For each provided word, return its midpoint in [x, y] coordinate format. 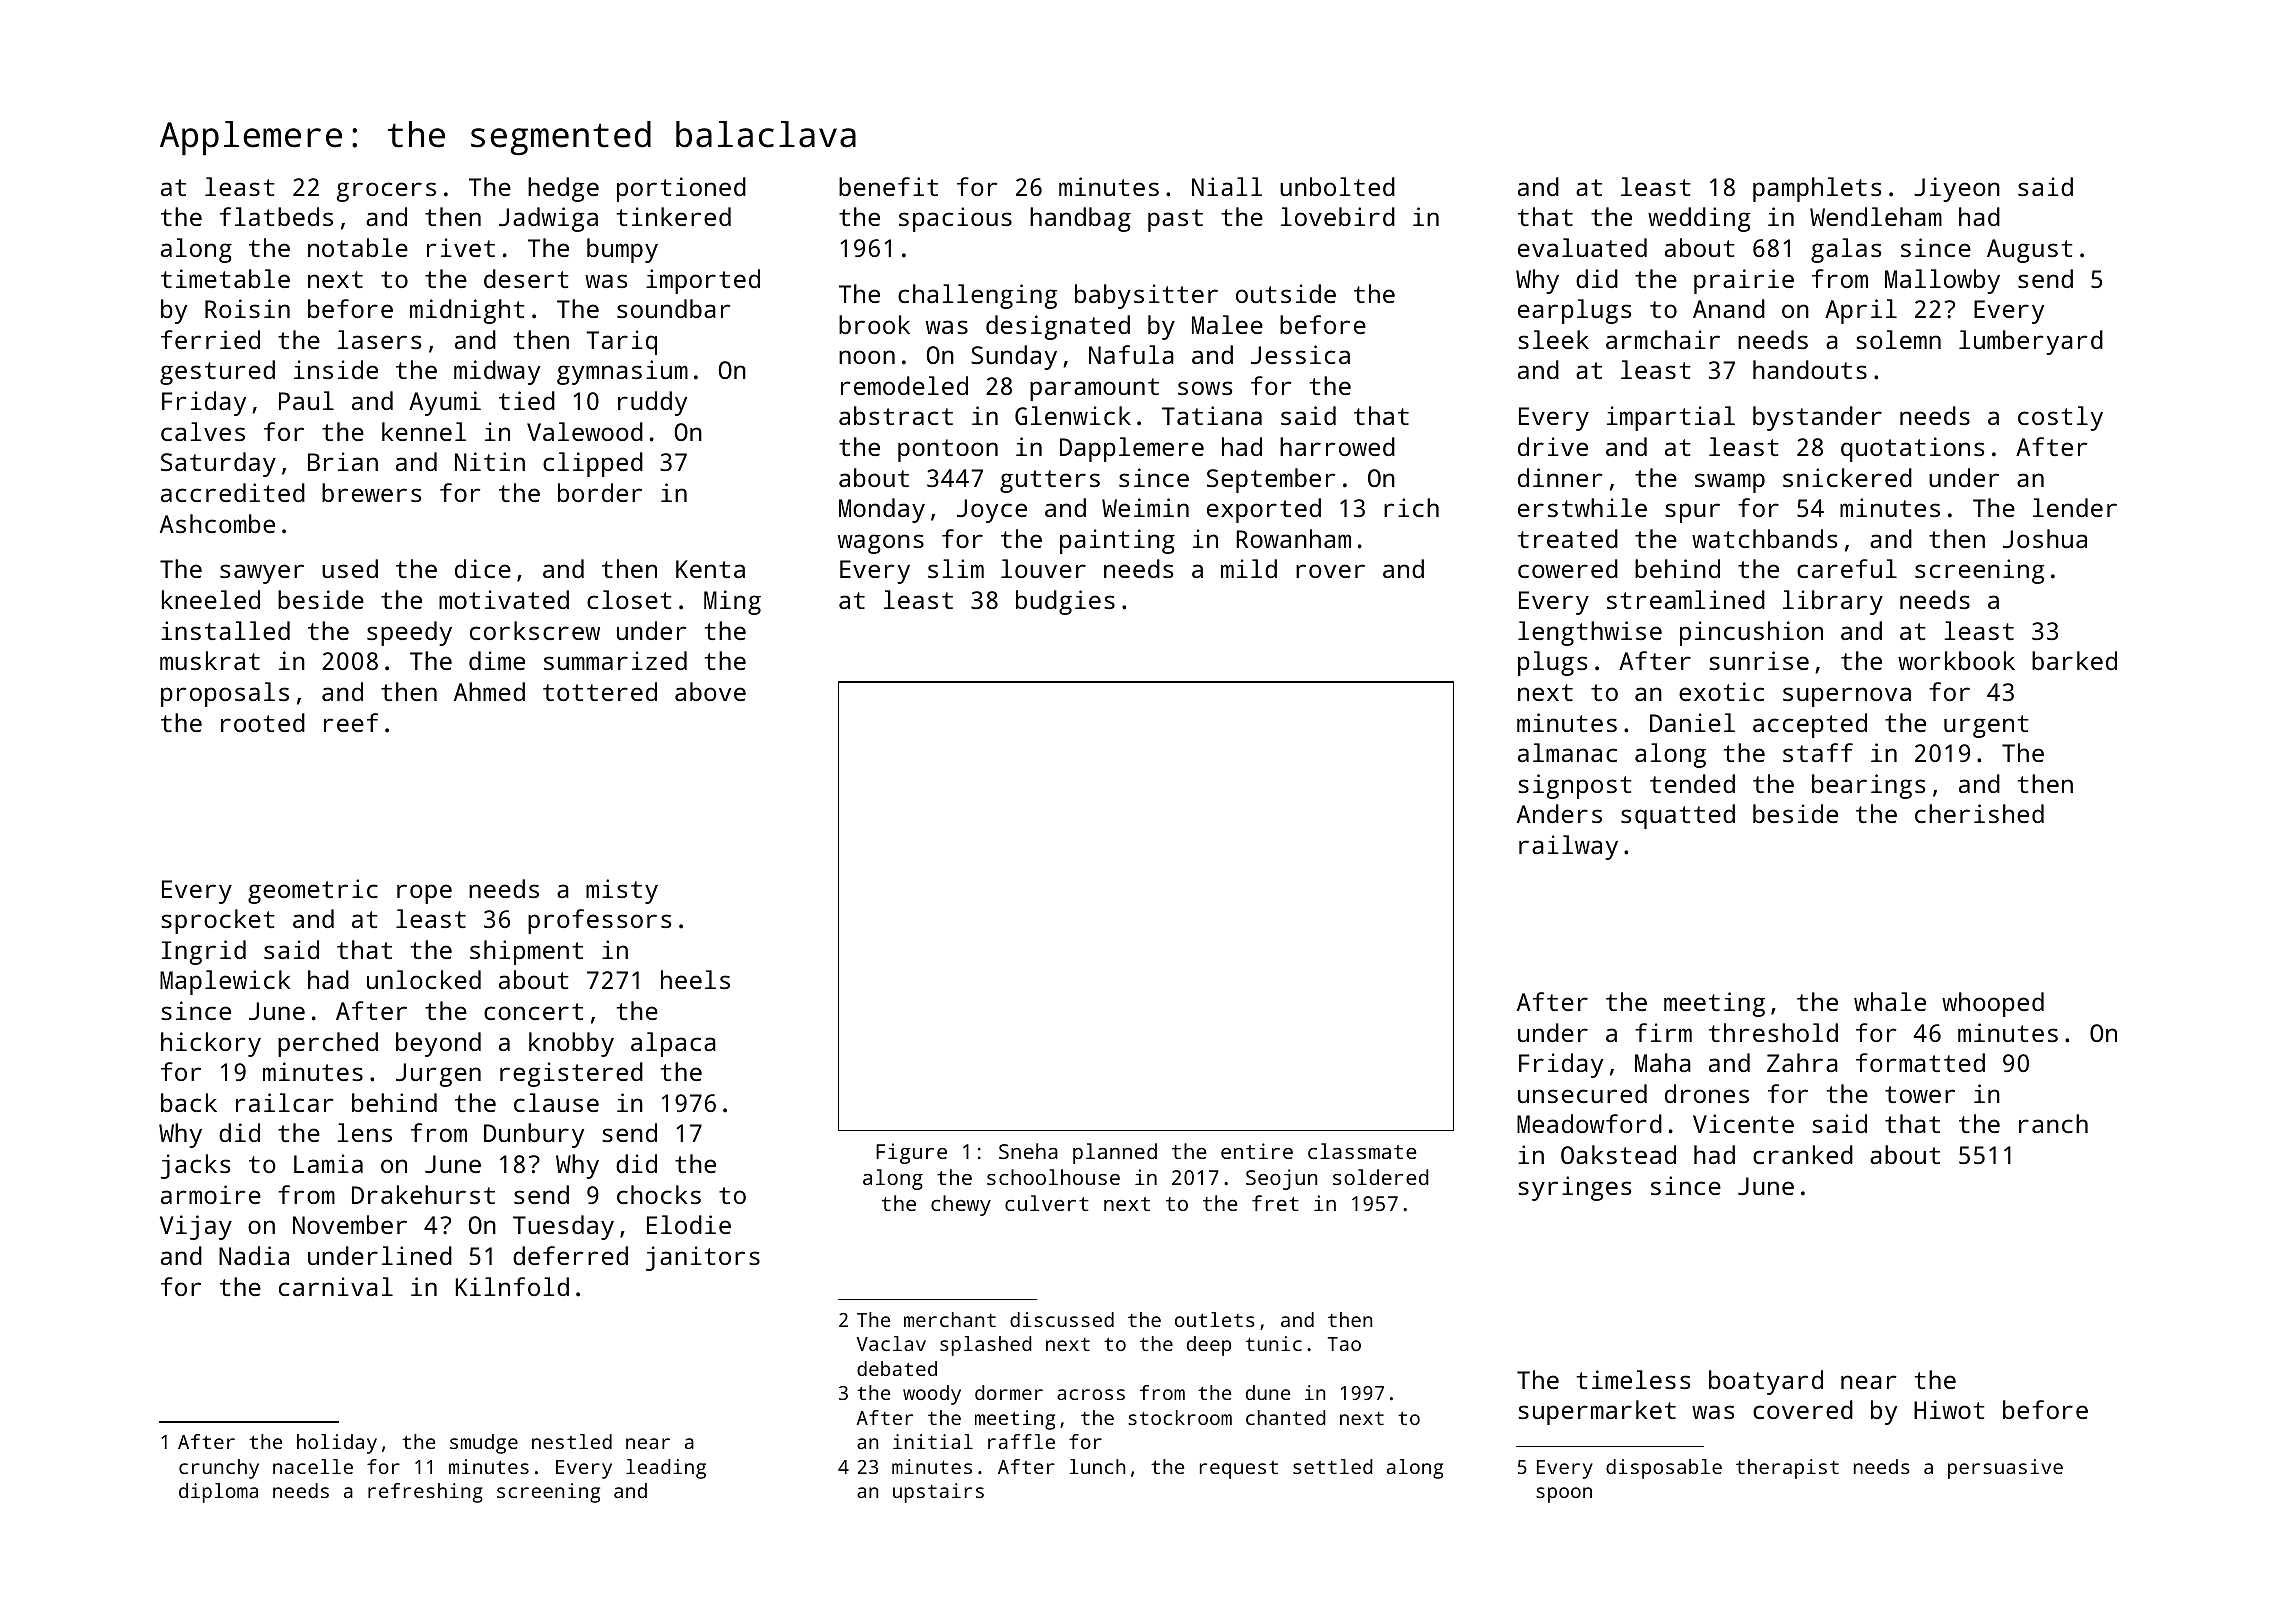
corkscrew [535, 630]
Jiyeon [1957, 189]
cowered [1568, 568]
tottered [600, 691]
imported [703, 281]
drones [1707, 1093]
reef [351, 722]
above [710, 691]
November [350, 1224]
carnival [336, 1286]
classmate [1362, 1151]
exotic [1721, 691]
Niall [1227, 186]
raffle [1021, 1441]
